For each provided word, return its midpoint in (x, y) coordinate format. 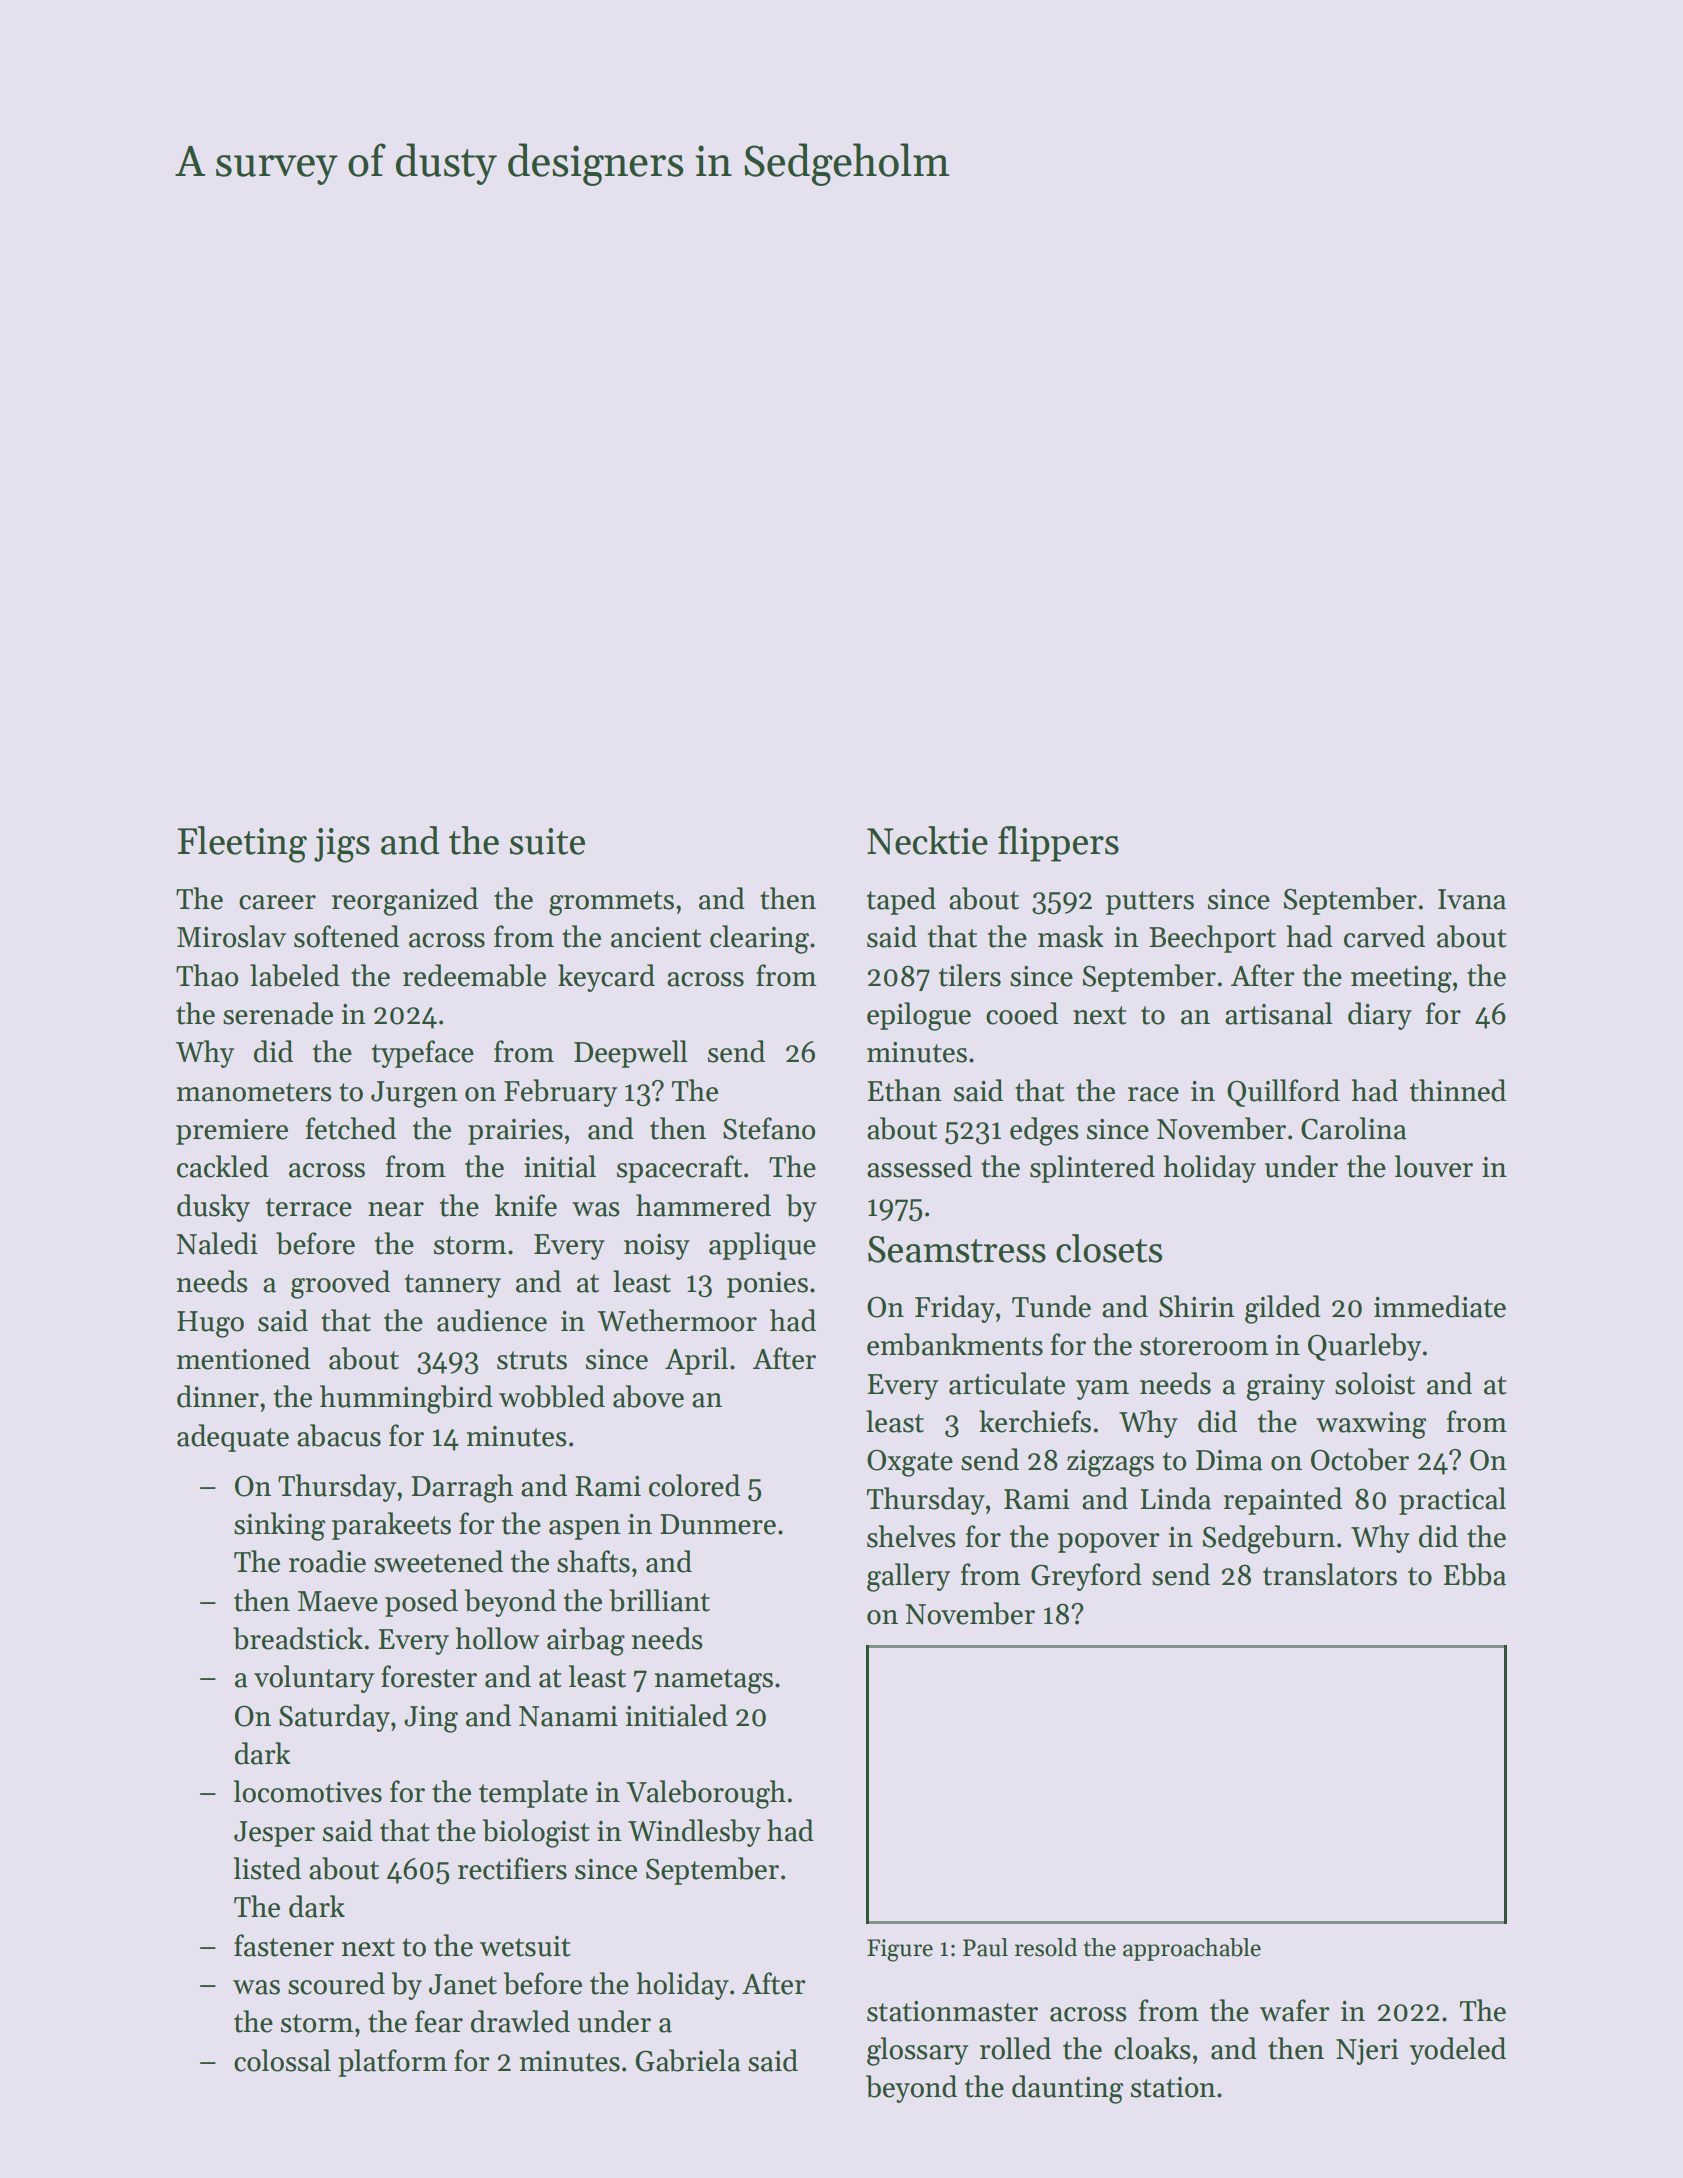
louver (1434, 1166)
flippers (1058, 844)
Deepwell (631, 1054)
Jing (431, 1719)
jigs (342, 845)
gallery (908, 1577)
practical (1452, 1501)
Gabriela (688, 2060)
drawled (520, 2021)
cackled (223, 1166)
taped (901, 901)
